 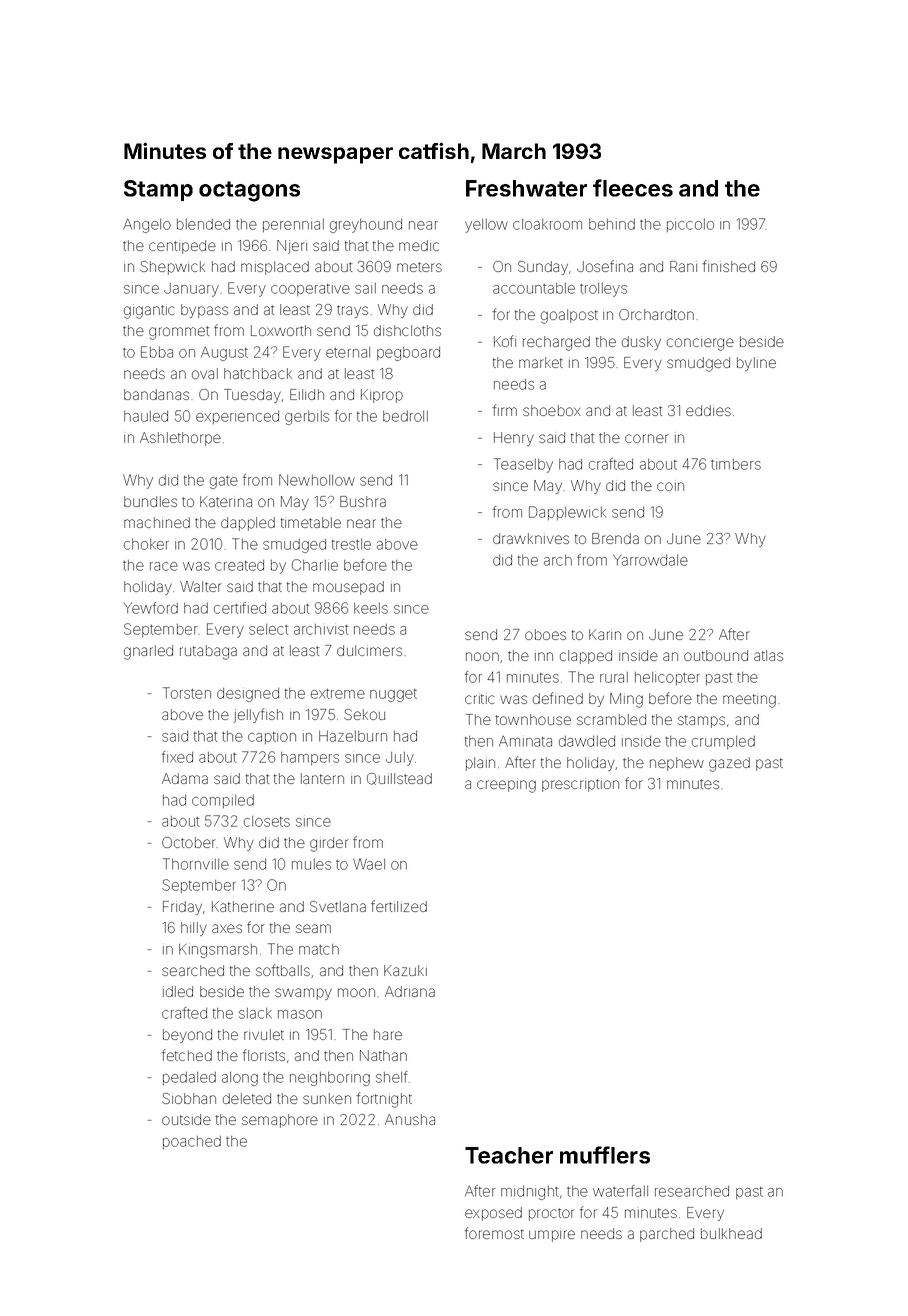 What do you see at coordinates (280, 1121) in the screenshot?
I see `semaphore` at bounding box center [280, 1121].
